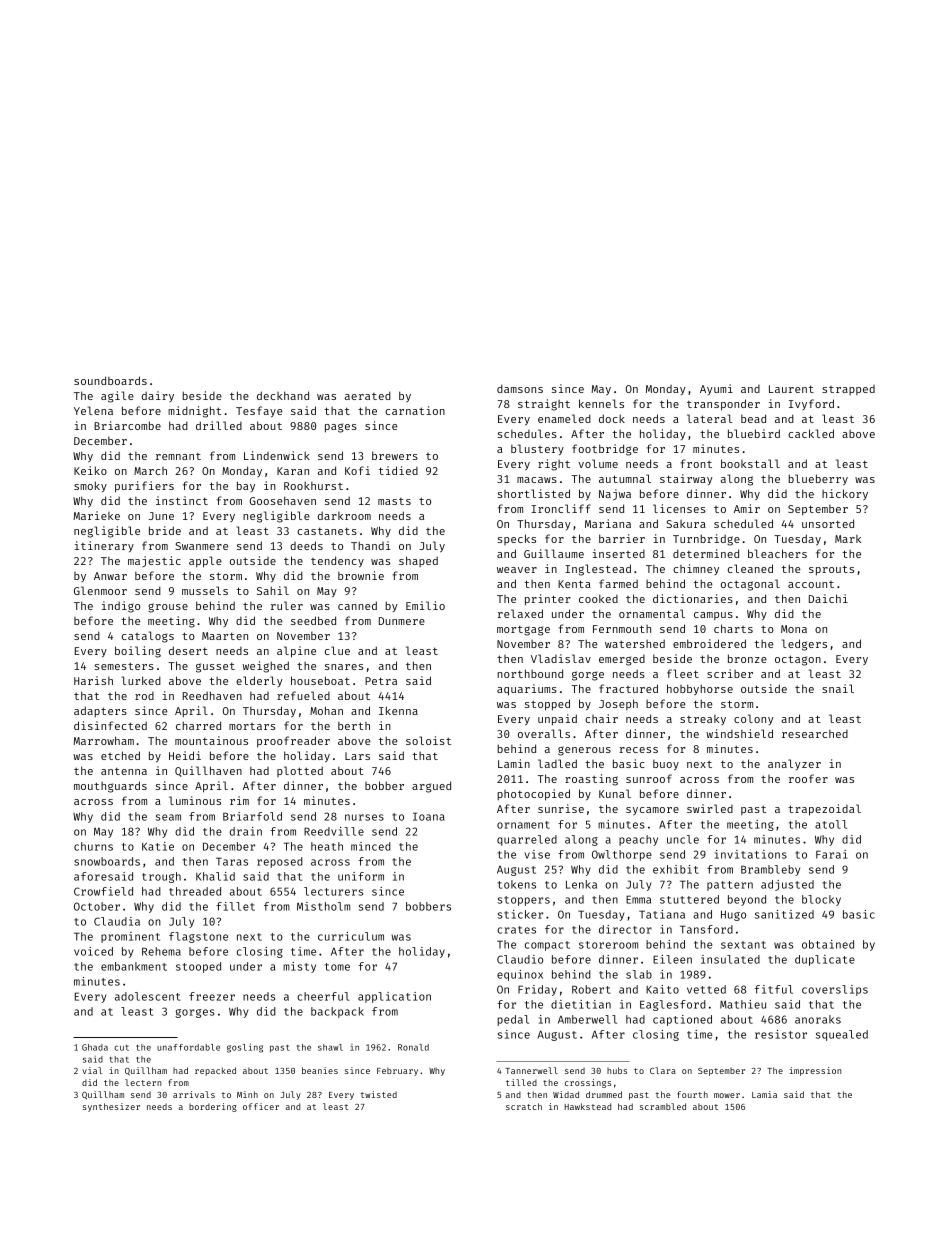 The height and width of the screenshot is (1233, 952). Describe the element at coordinates (824, 810) in the screenshot. I see `trapezoidal` at that location.
